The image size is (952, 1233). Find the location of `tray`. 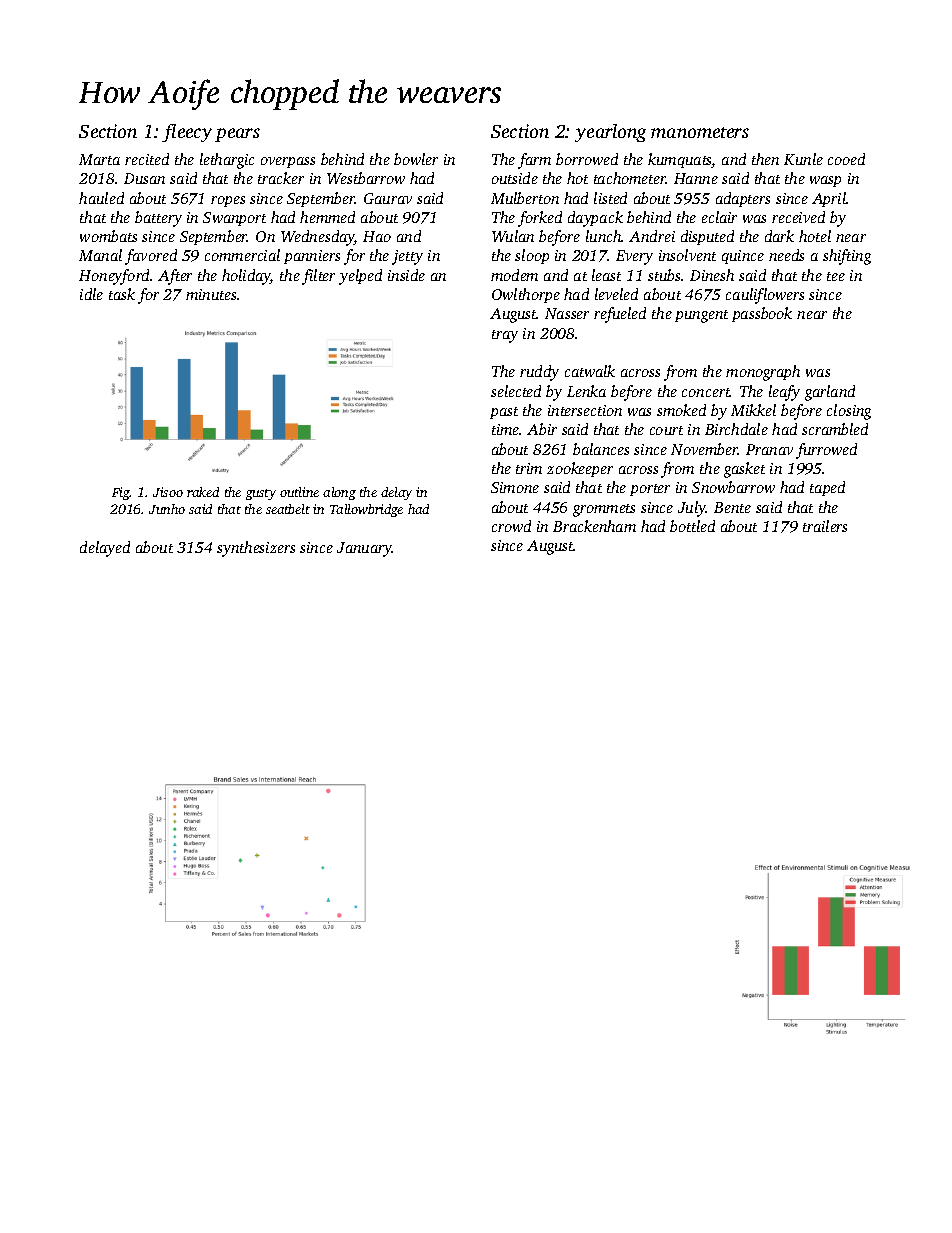

tray is located at coordinates (505, 336).
